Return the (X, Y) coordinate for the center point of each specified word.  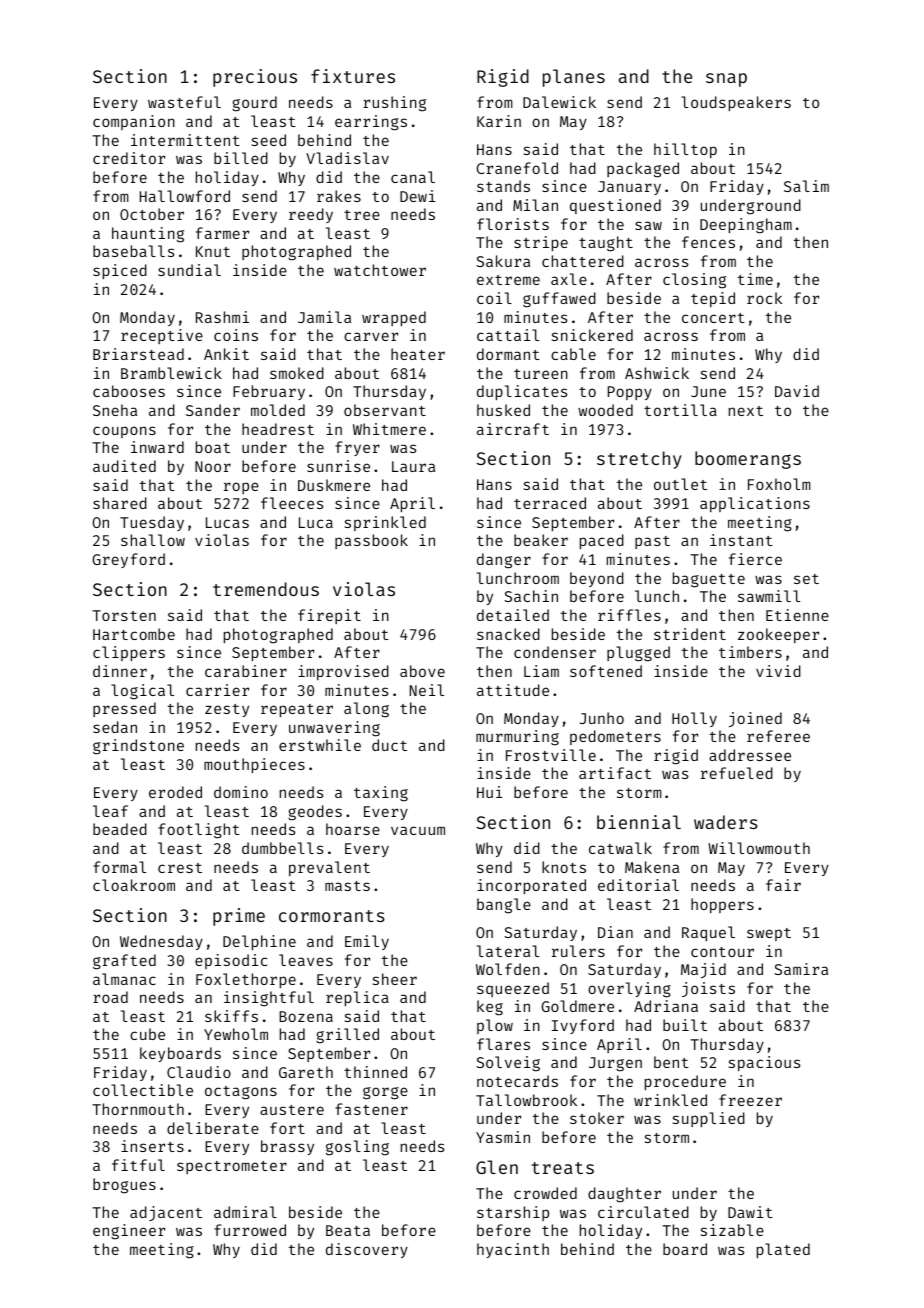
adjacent (166, 1213)
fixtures (353, 76)
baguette (709, 580)
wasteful (184, 102)
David (797, 391)
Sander (213, 410)
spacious (764, 1063)
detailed (513, 615)
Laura (413, 466)
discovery (367, 1250)
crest (180, 868)
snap (726, 80)
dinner (120, 671)
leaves (306, 960)
